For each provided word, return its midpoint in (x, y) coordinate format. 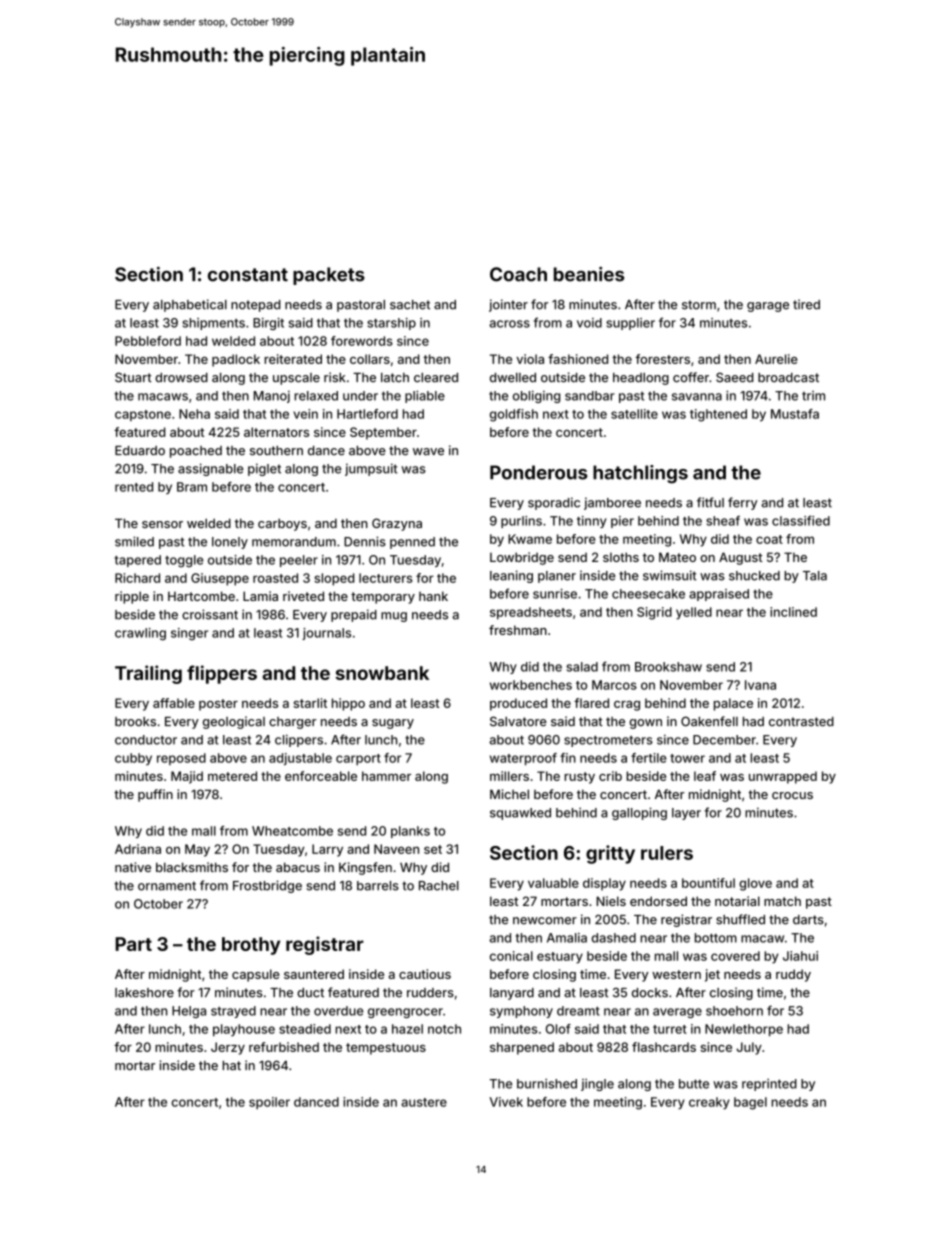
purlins (521, 522)
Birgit (268, 324)
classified (801, 520)
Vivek (506, 1102)
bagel (750, 1103)
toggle (184, 561)
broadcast (788, 378)
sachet (410, 305)
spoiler (269, 1103)
